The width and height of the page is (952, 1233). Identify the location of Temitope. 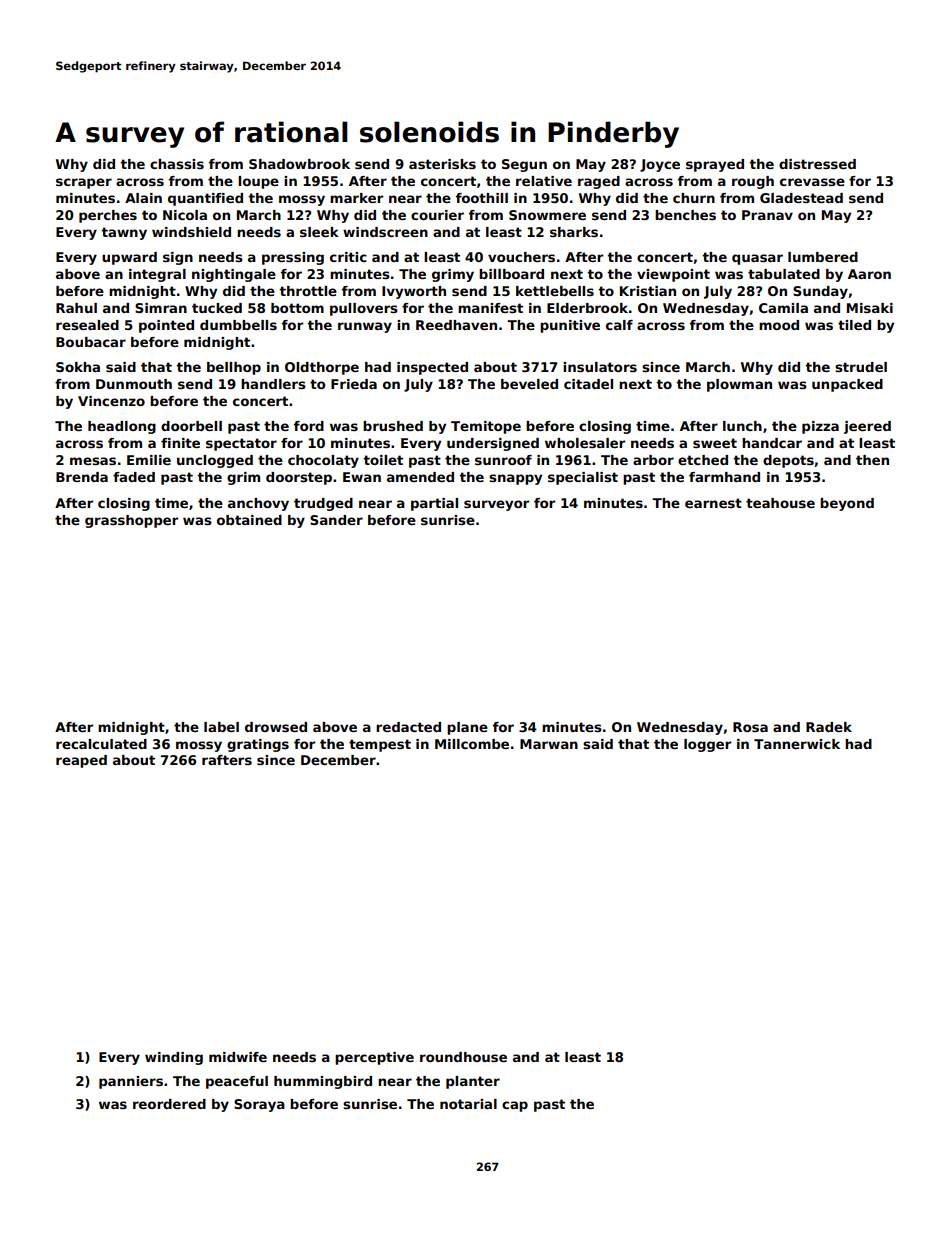
(486, 427).
